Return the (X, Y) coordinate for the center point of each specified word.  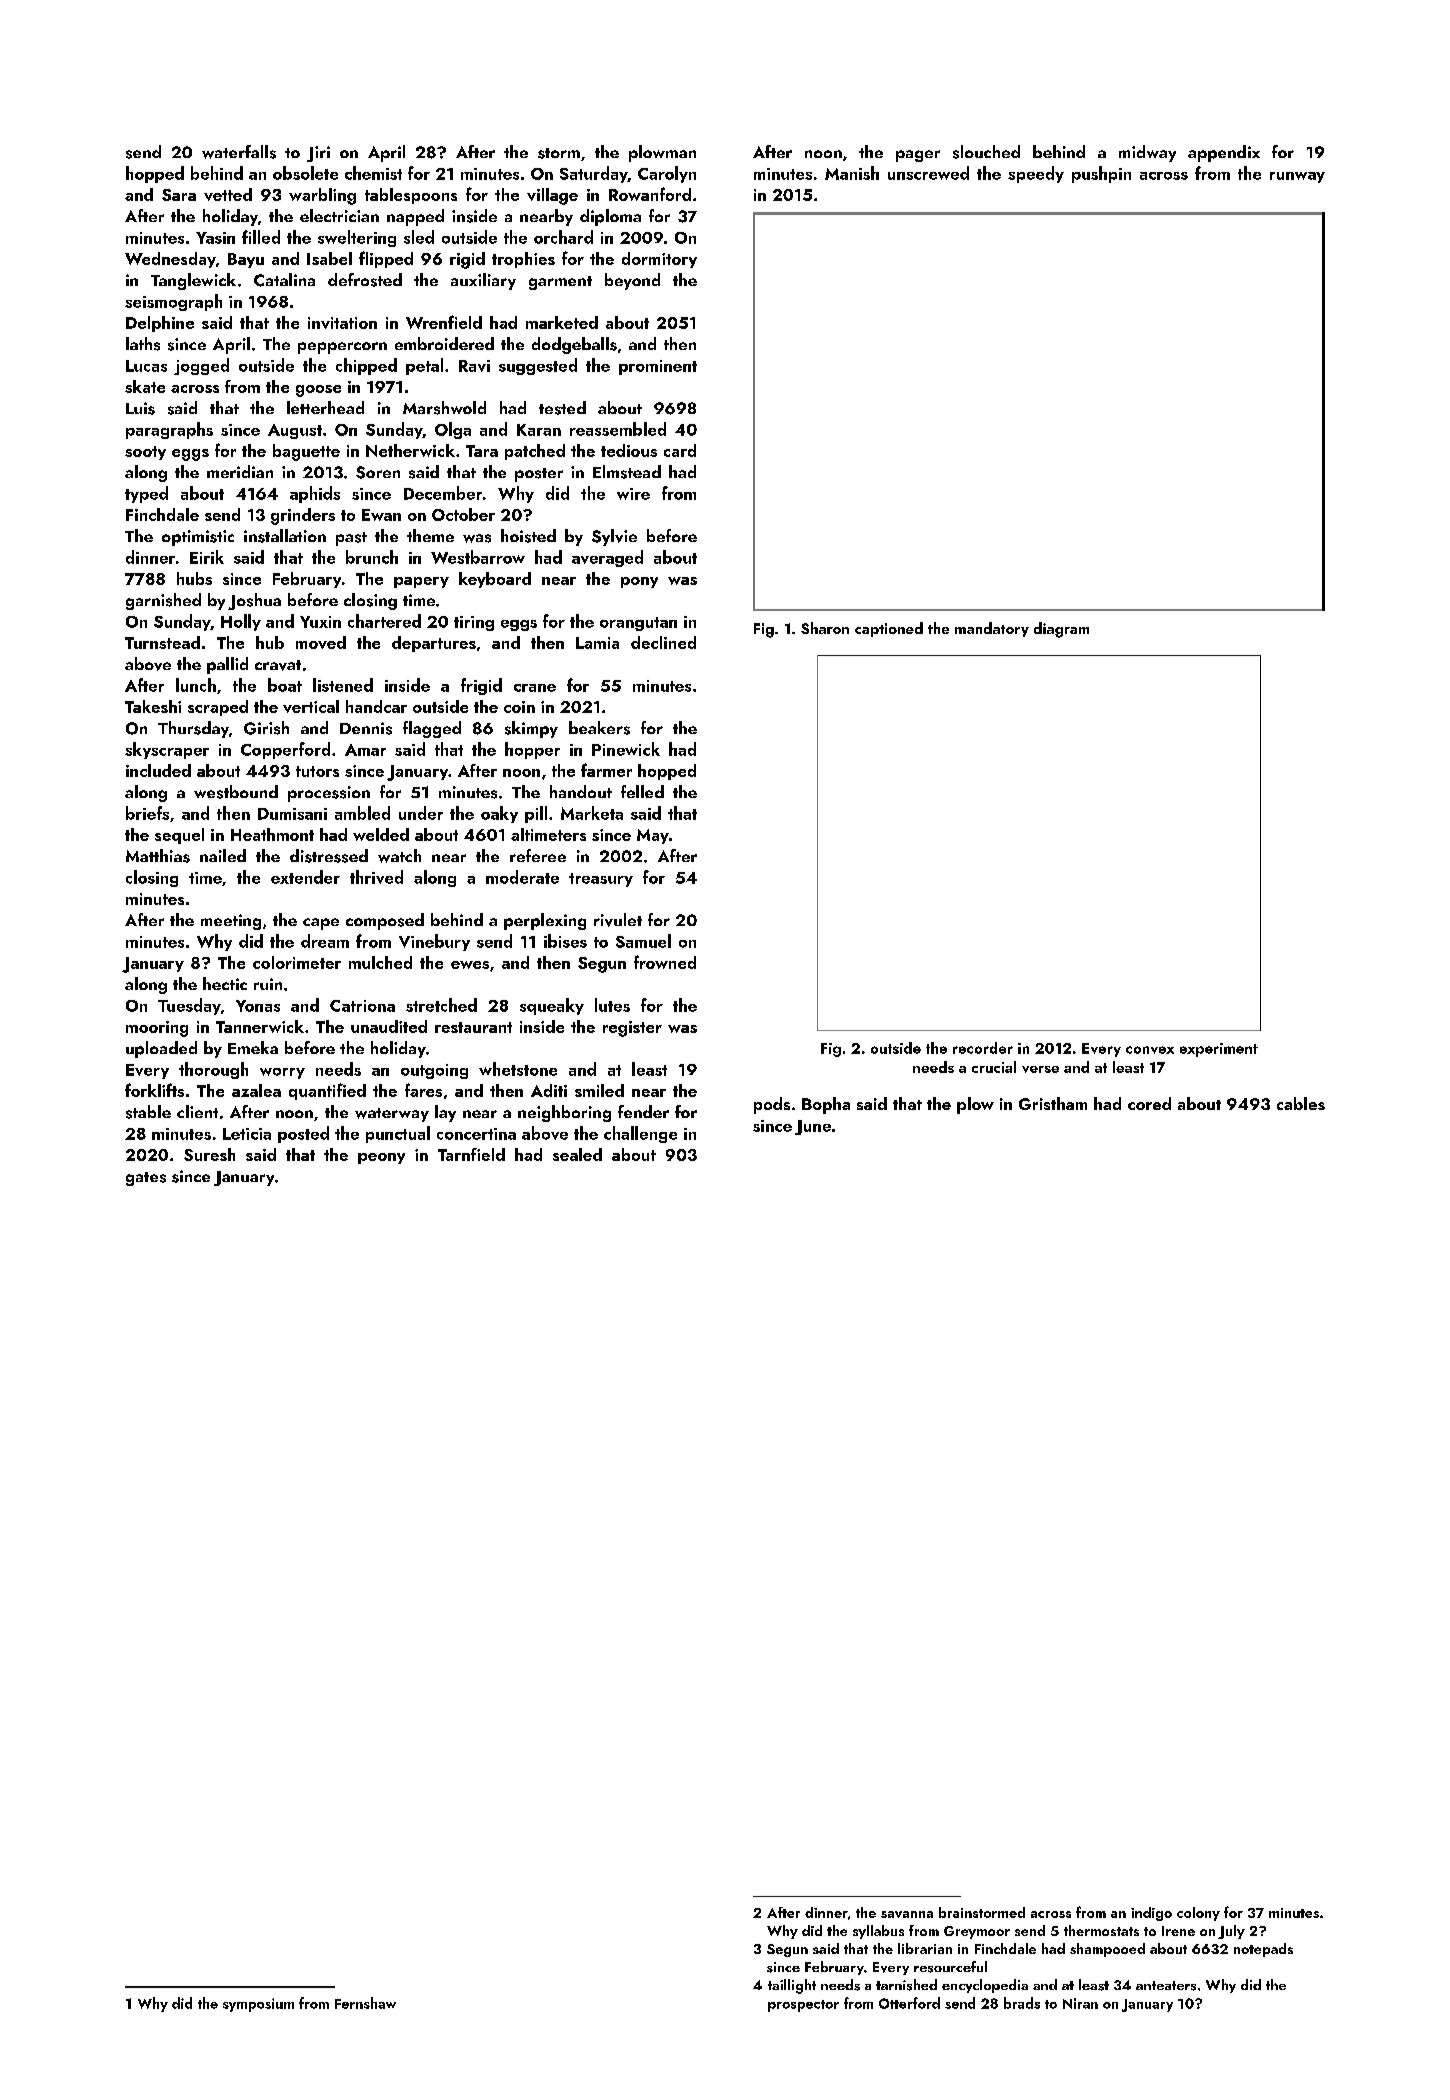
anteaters (1166, 1986)
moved (321, 642)
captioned (889, 629)
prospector (803, 2006)
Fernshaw (365, 2003)
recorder (983, 1048)
